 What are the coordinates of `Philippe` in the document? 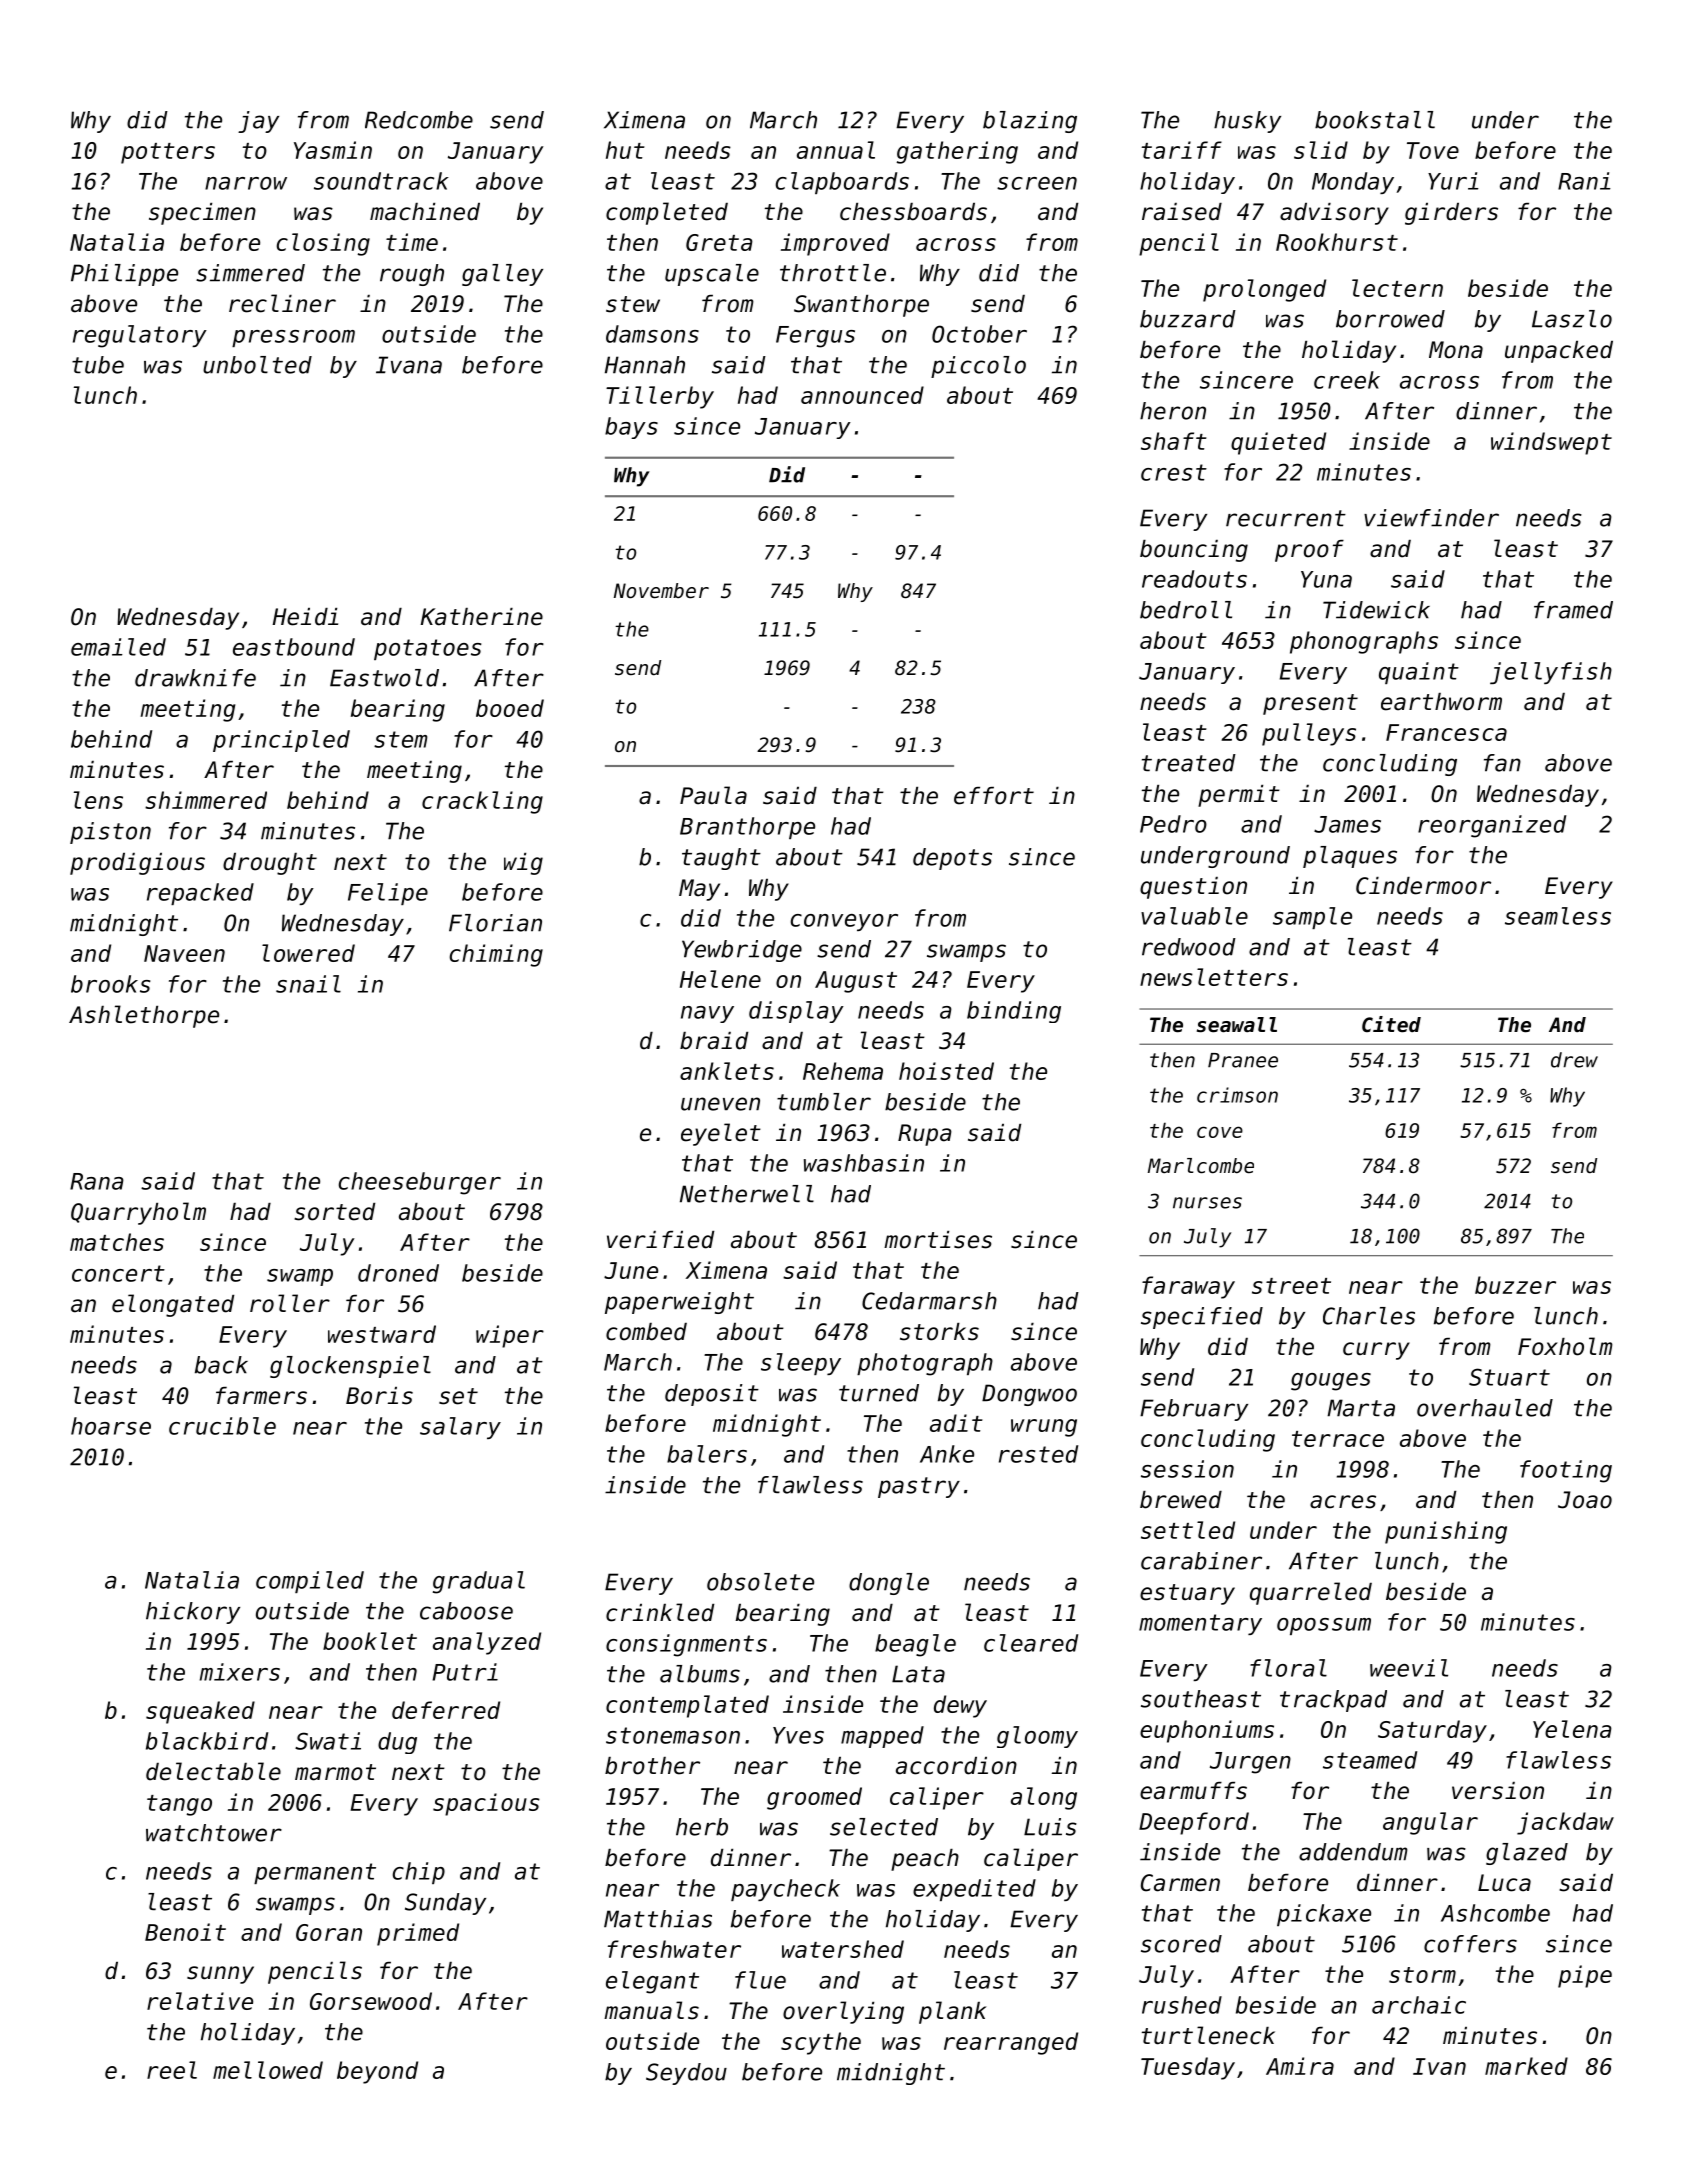 It's located at (124, 275).
